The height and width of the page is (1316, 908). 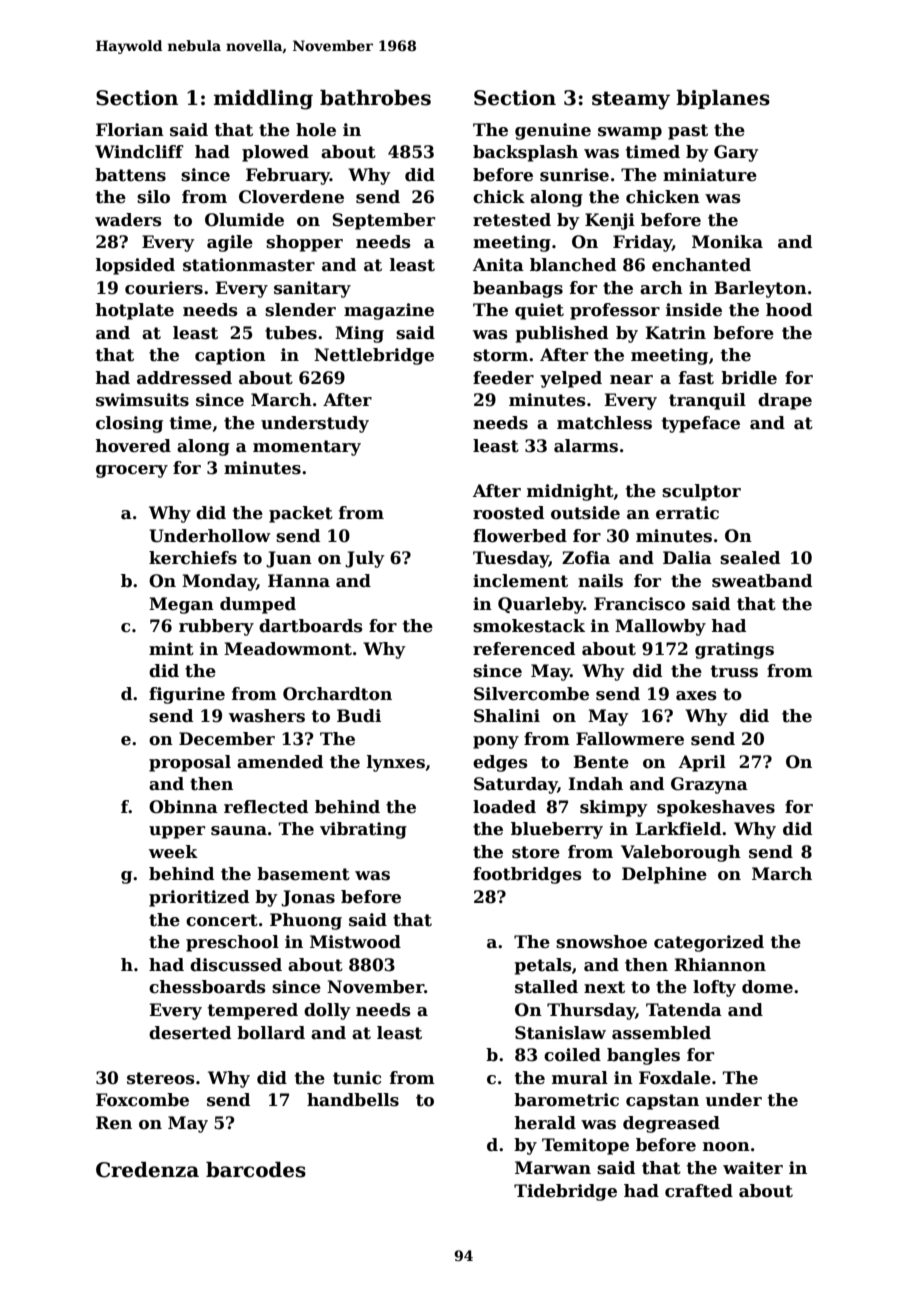 I want to click on footbridges, so click(x=527, y=875).
